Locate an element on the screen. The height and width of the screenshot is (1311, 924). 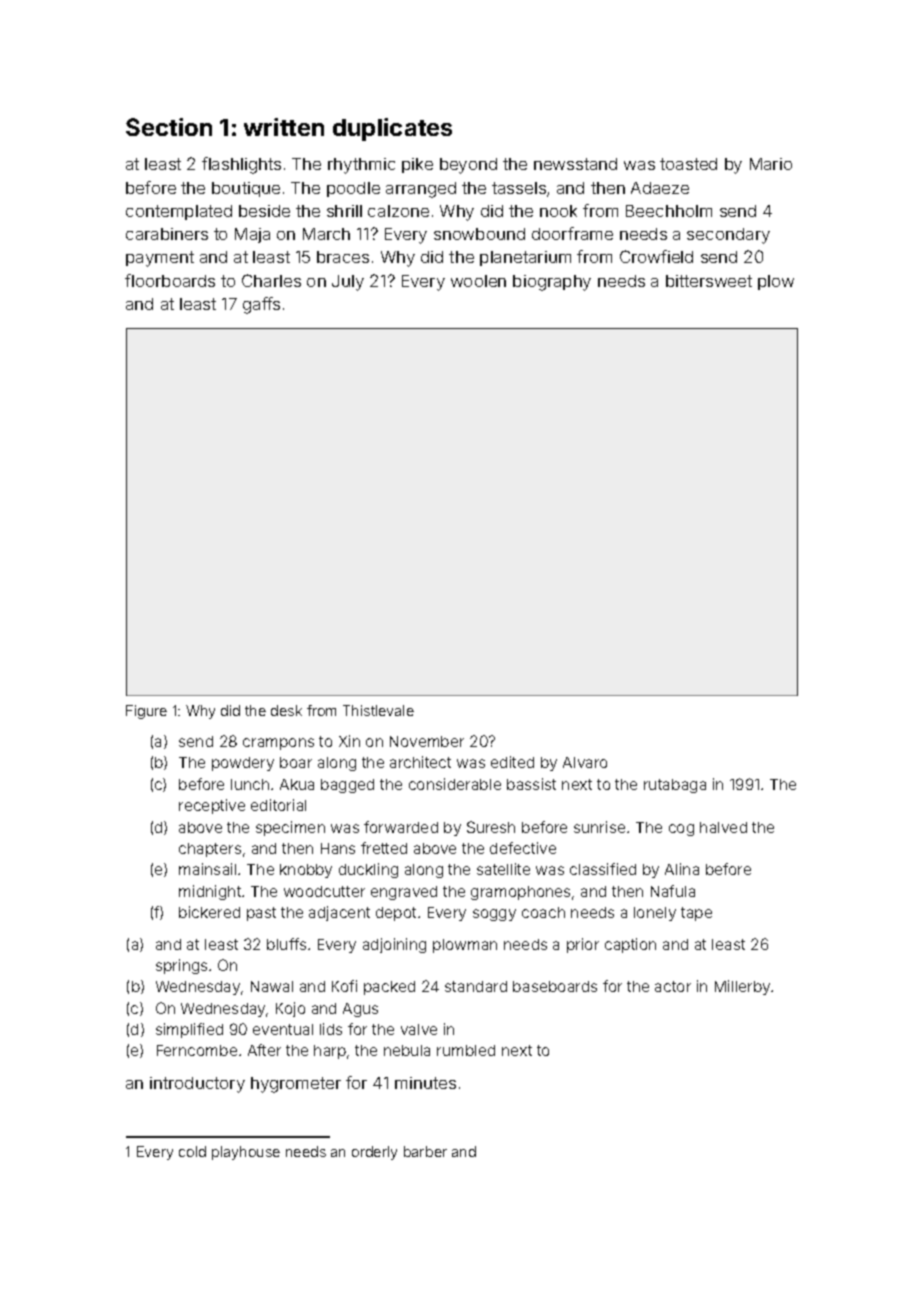
playhouse is located at coordinates (246, 1153).
